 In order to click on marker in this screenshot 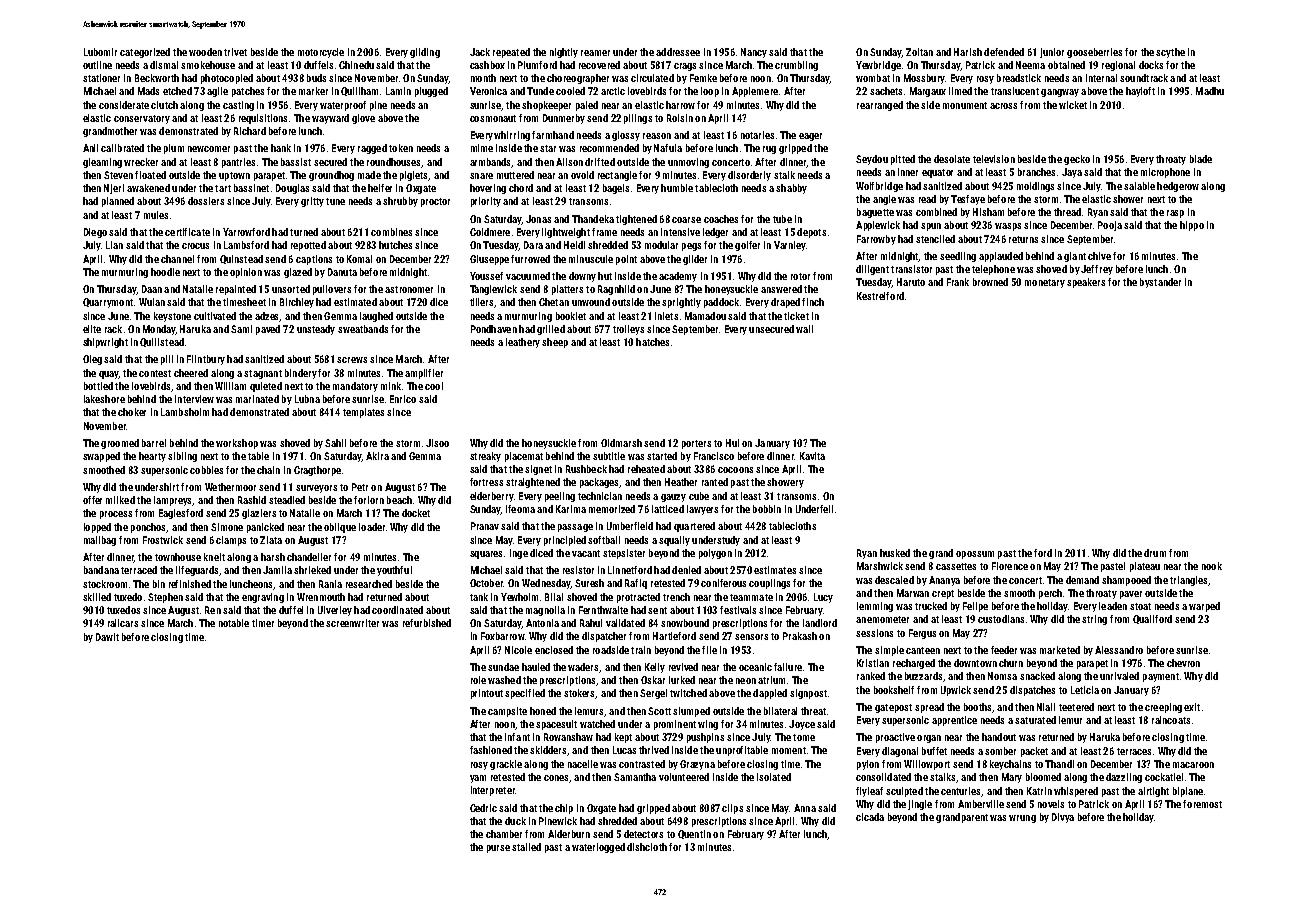, I will do `click(313, 91)`.
